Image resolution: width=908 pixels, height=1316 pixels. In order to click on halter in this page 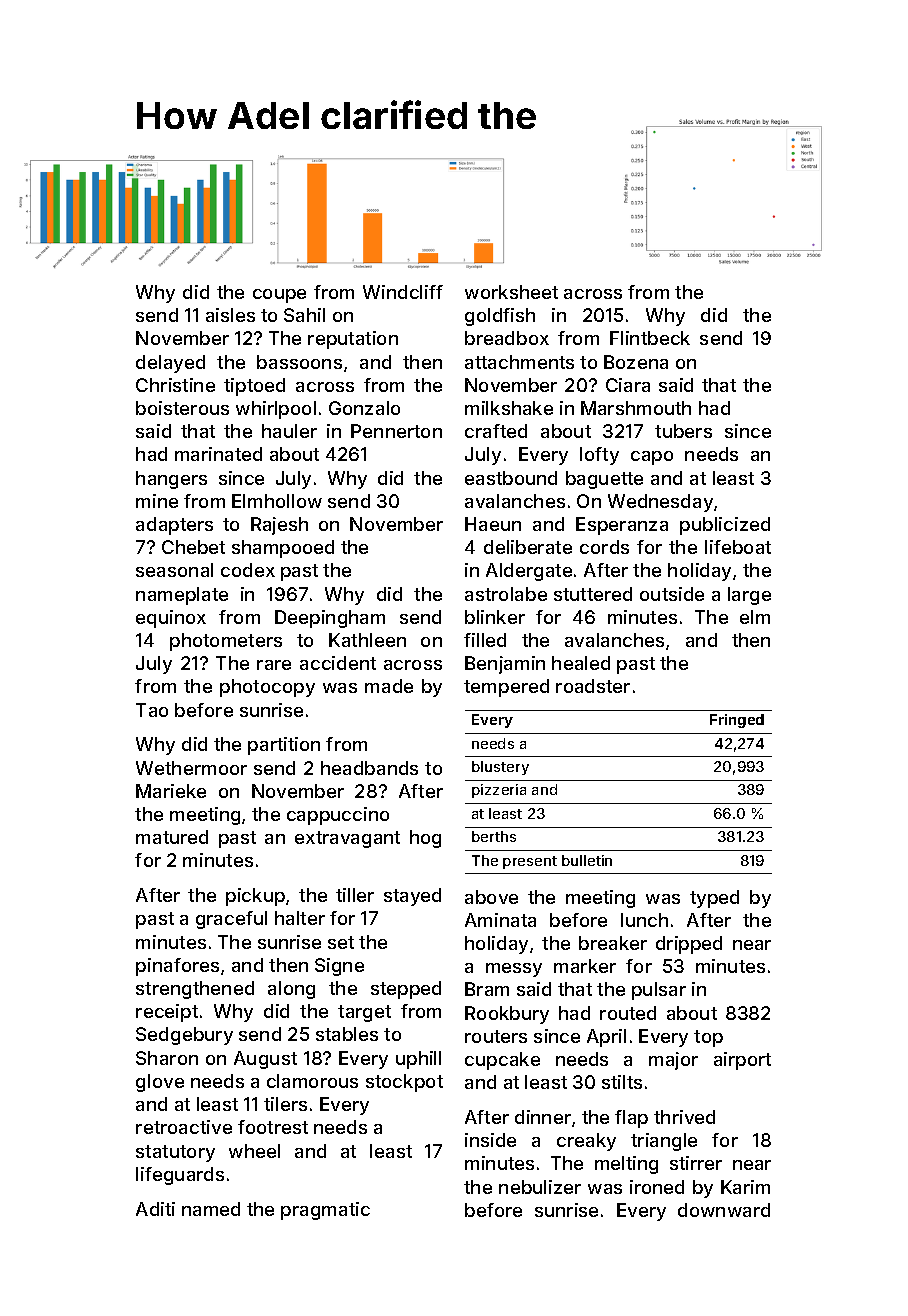, I will do `click(300, 918)`.
